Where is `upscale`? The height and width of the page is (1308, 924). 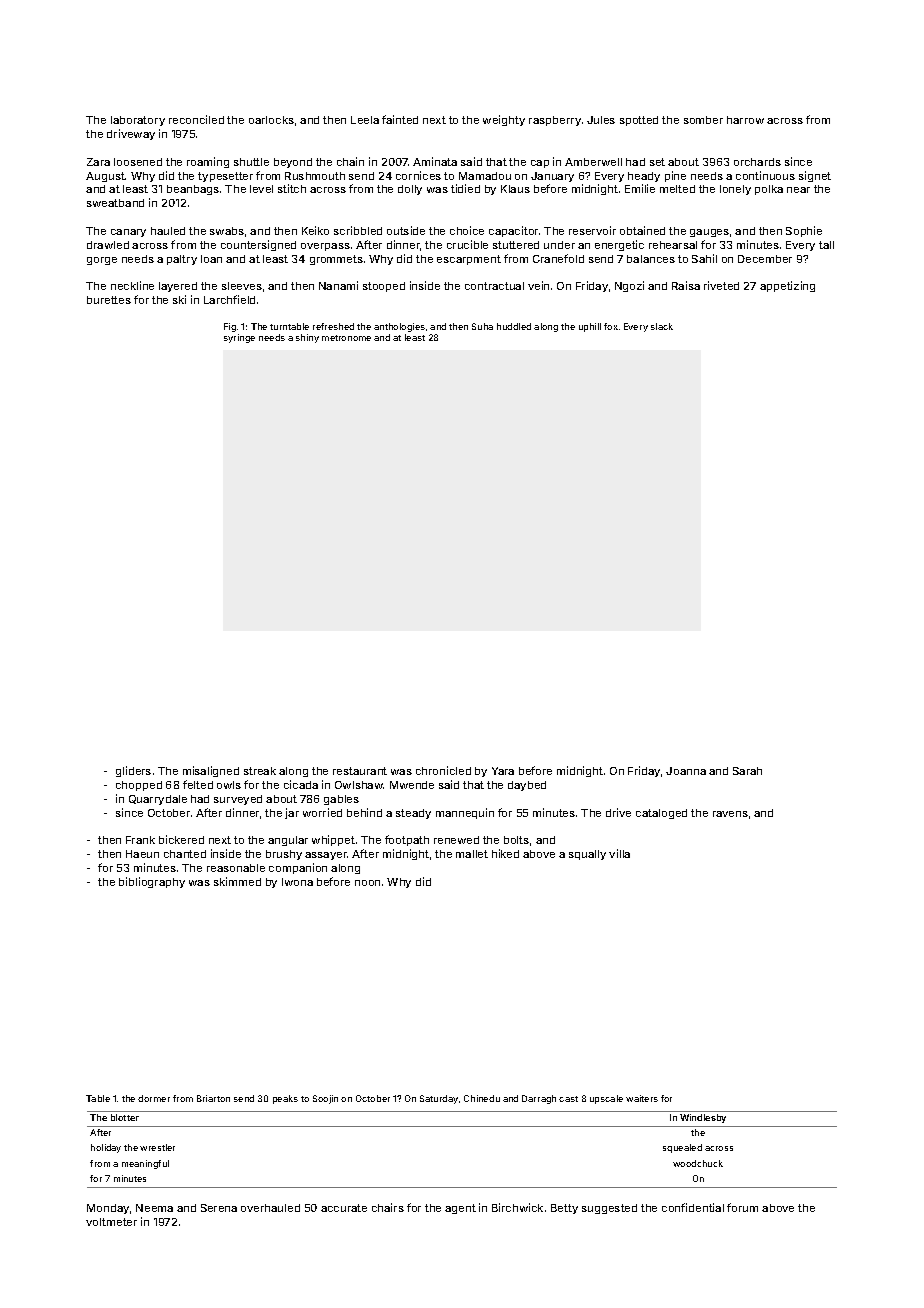
upscale is located at coordinates (606, 1099).
